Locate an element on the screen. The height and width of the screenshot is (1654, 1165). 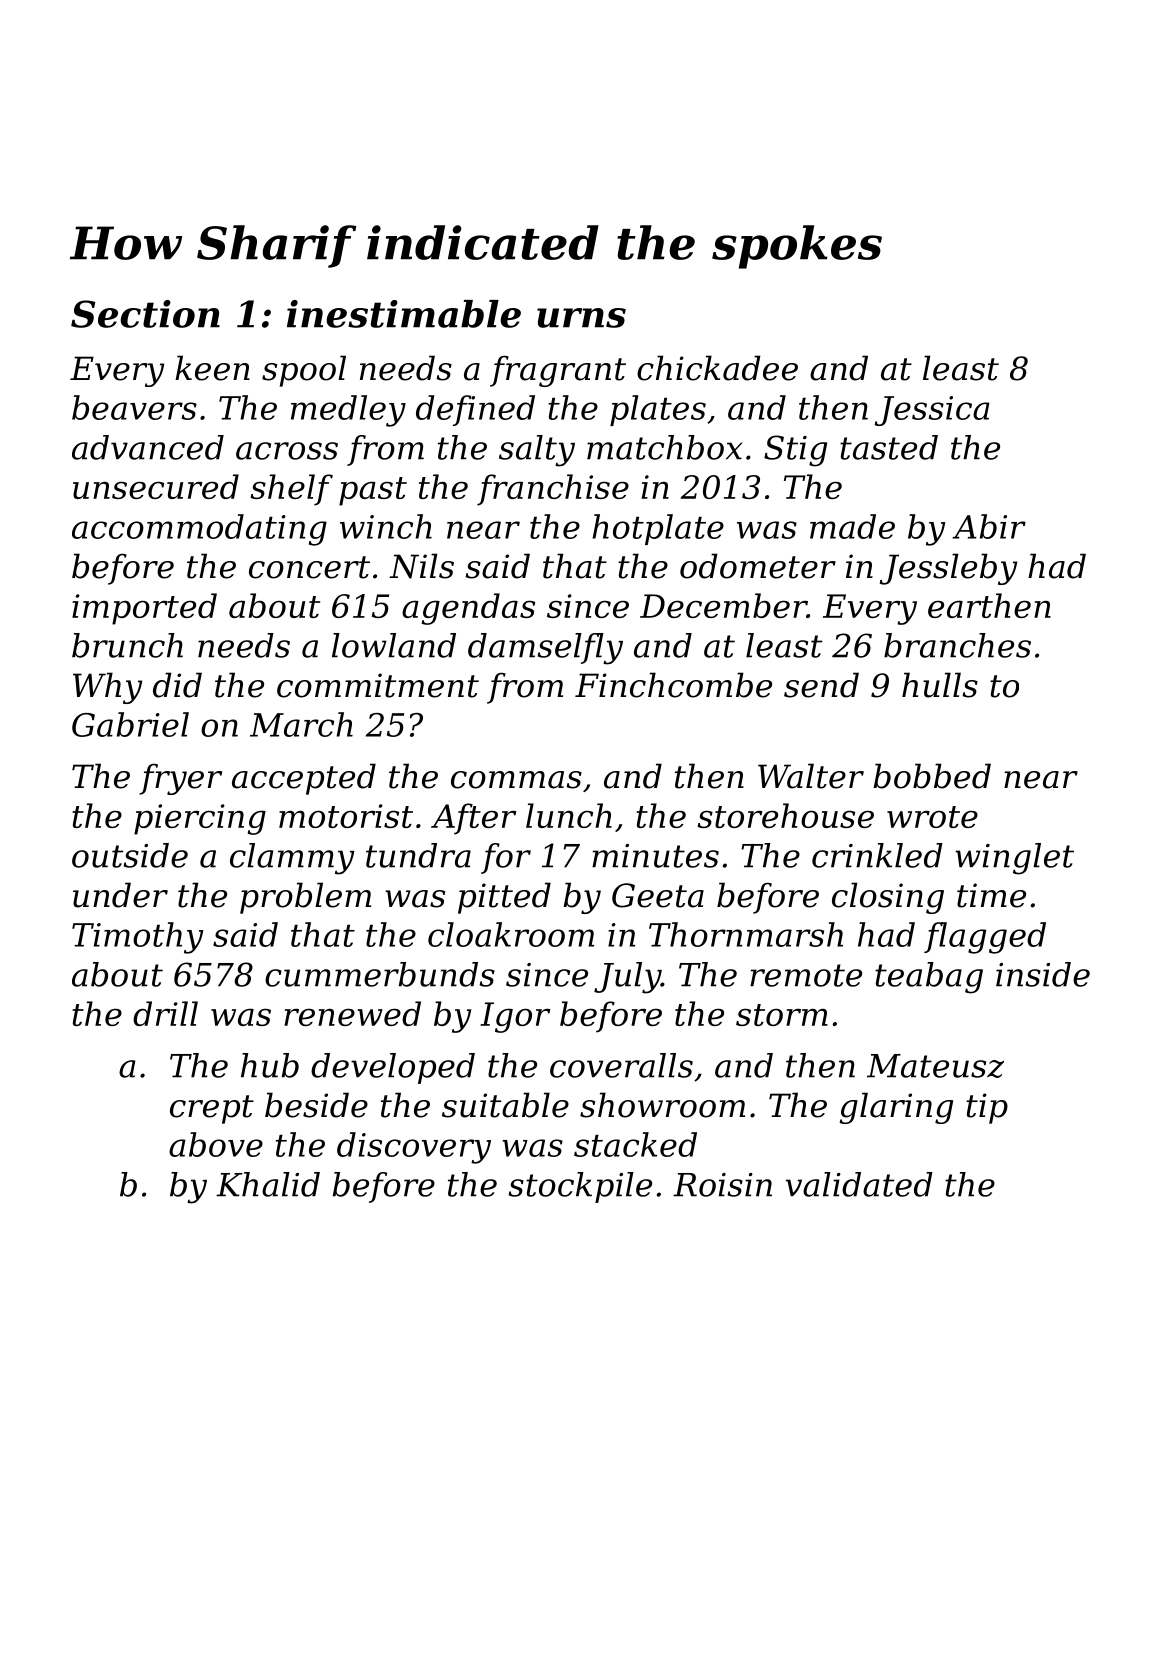
tasted is located at coordinates (889, 447).
